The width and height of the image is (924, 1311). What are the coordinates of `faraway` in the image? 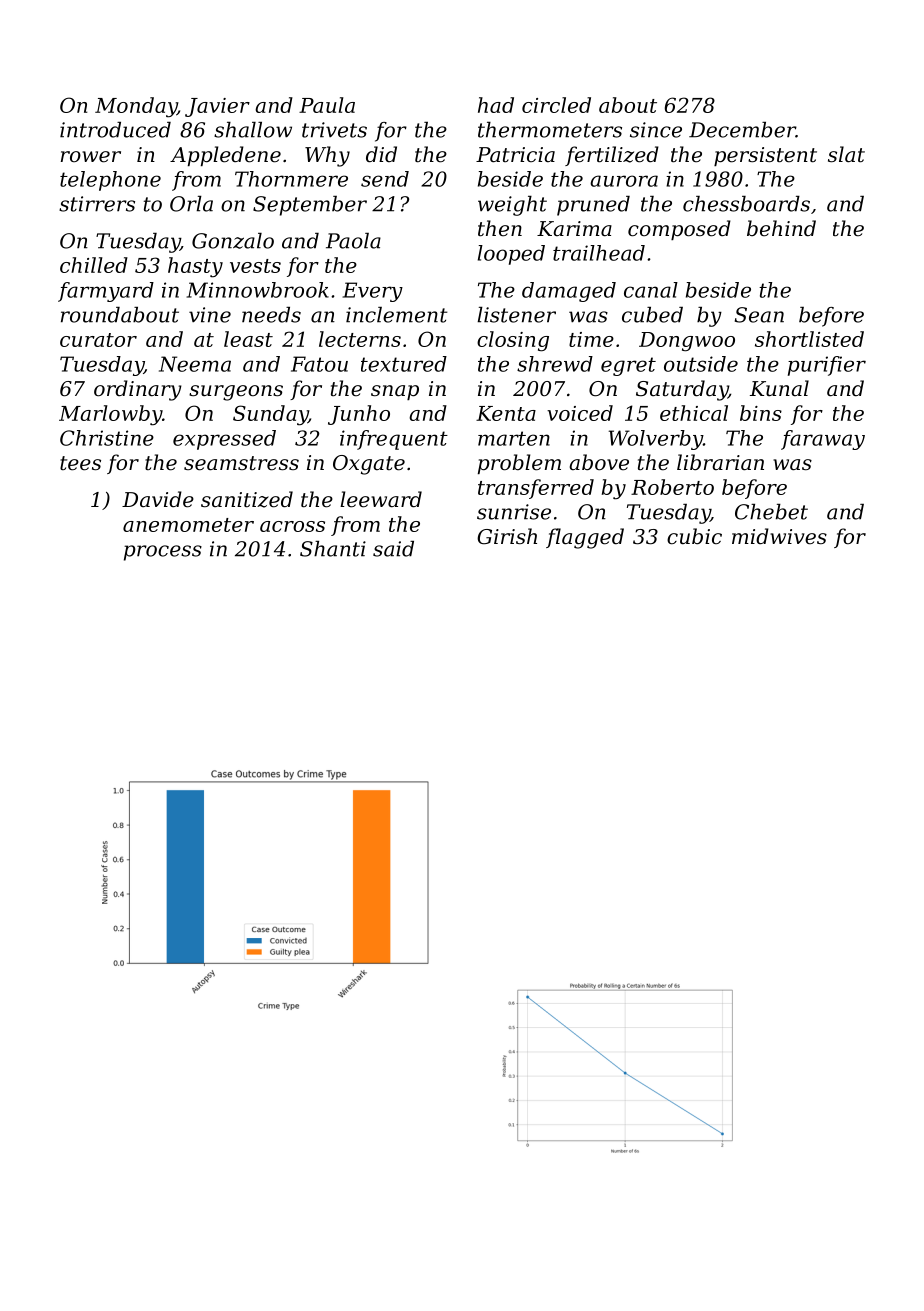 It's located at (823, 440).
